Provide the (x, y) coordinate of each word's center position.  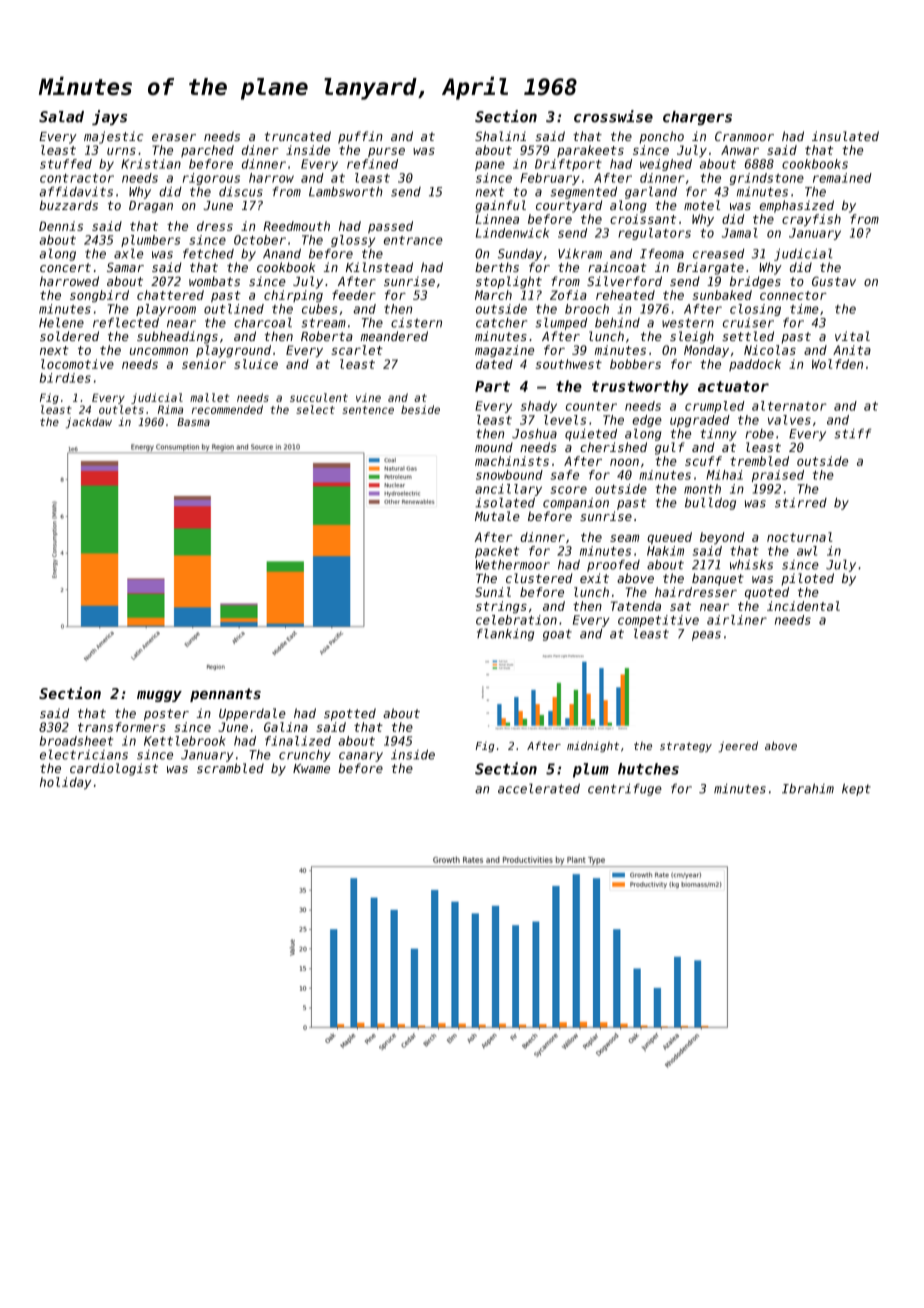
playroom (166, 310)
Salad (61, 117)
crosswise (613, 116)
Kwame (311, 768)
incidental (803, 606)
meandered (394, 336)
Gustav (834, 281)
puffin (360, 137)
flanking (505, 634)
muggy (159, 696)
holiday (65, 783)
